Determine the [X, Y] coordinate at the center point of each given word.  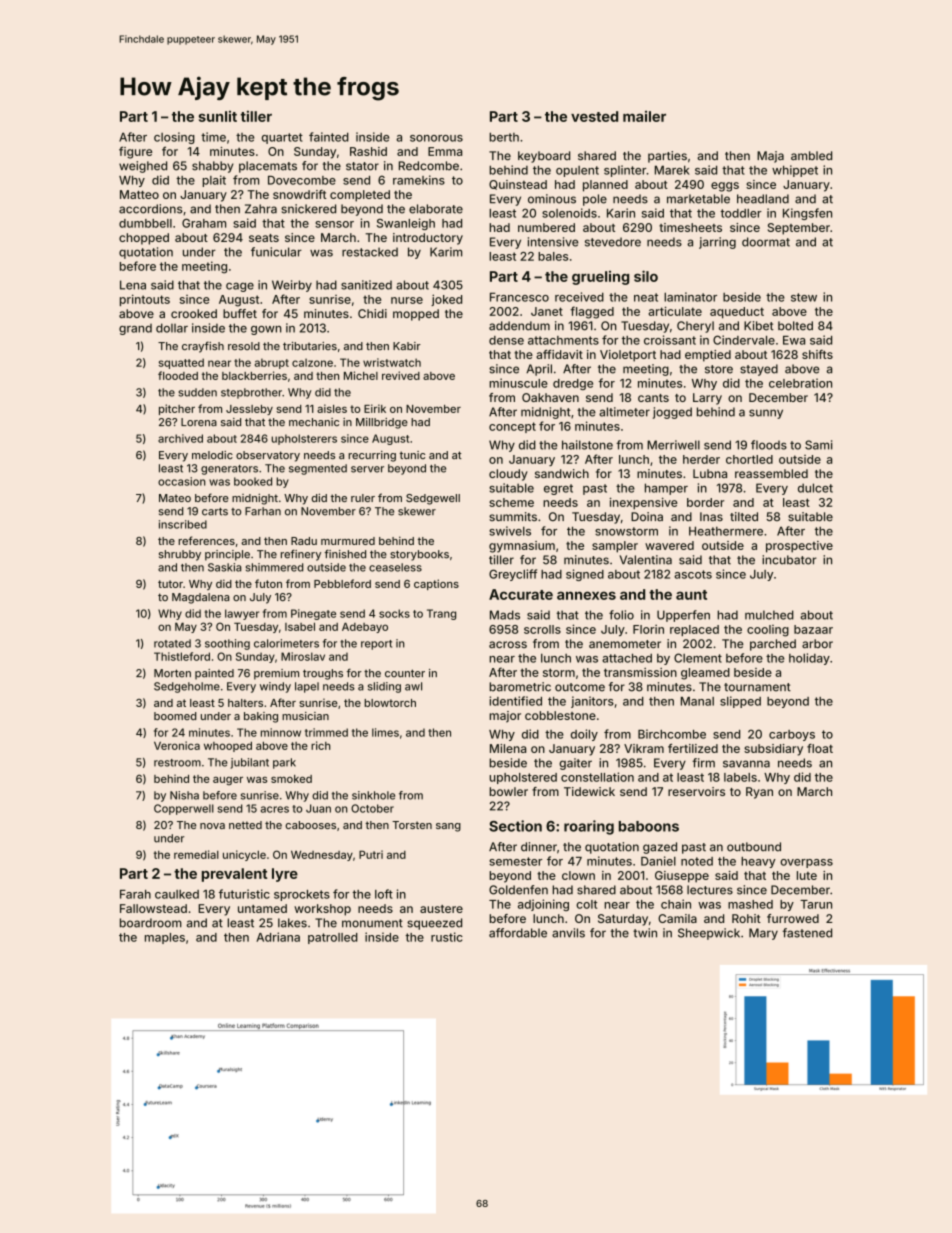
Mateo [175, 498]
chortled [749, 459]
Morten [172, 673]
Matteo [139, 194]
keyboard [544, 157]
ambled [811, 156]
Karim [446, 252]
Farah [135, 894]
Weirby [292, 286]
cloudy [508, 475]
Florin [648, 629]
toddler [741, 213]
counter [405, 673]
